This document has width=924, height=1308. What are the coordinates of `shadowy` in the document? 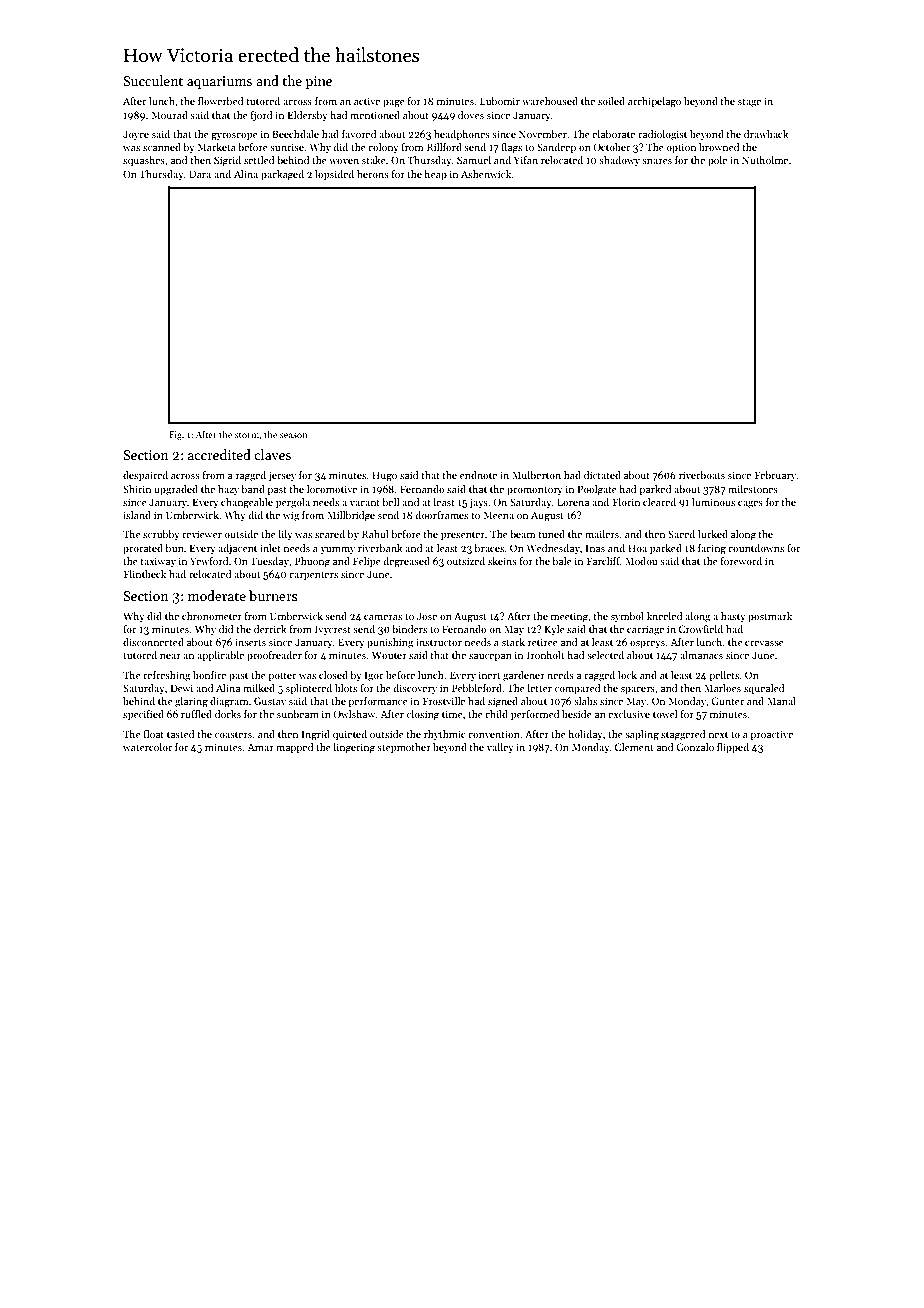 It's located at (619, 161).
